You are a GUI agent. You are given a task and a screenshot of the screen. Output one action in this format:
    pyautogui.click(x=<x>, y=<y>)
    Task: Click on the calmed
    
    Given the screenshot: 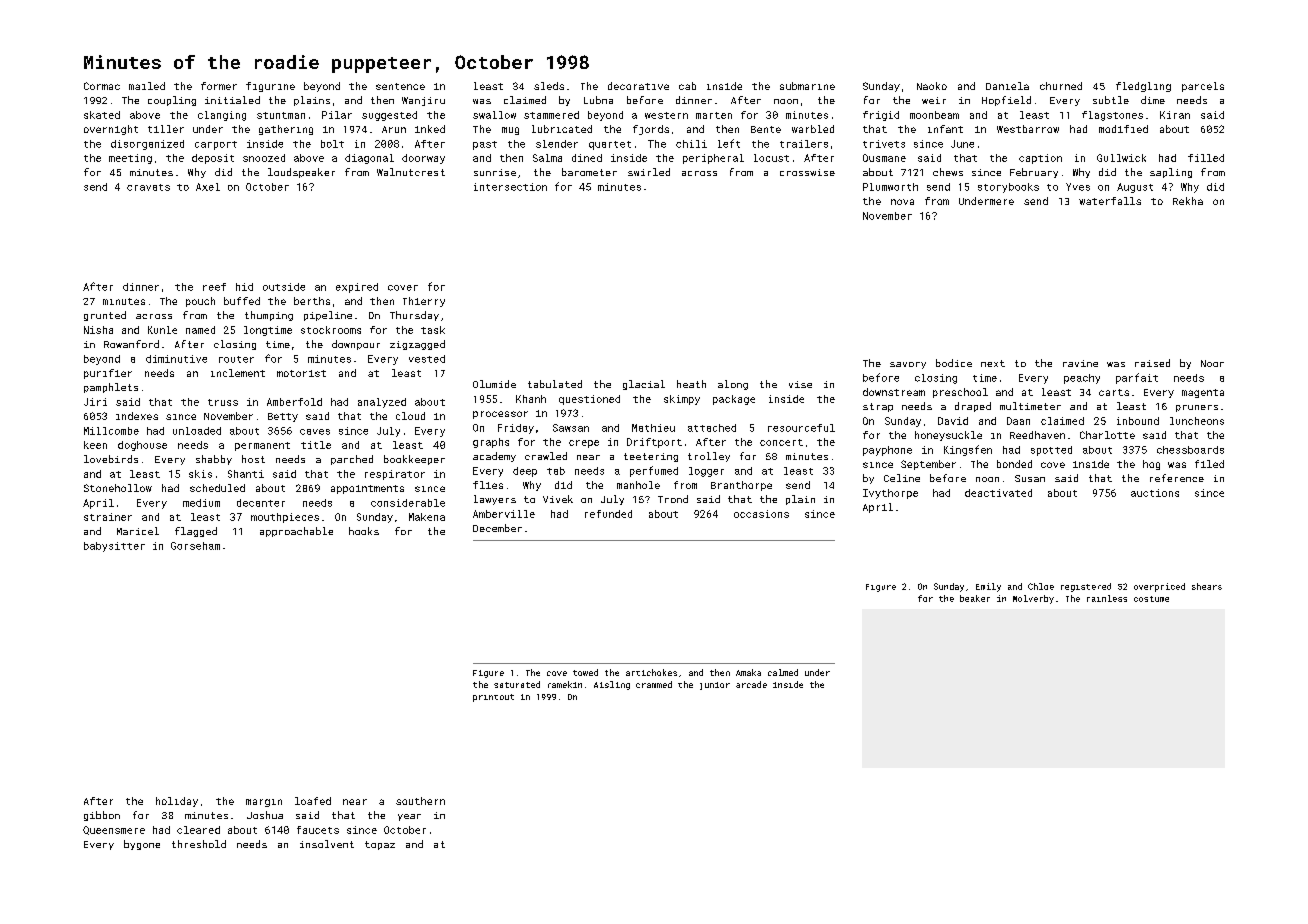 What is the action you would take?
    pyautogui.click(x=783, y=672)
